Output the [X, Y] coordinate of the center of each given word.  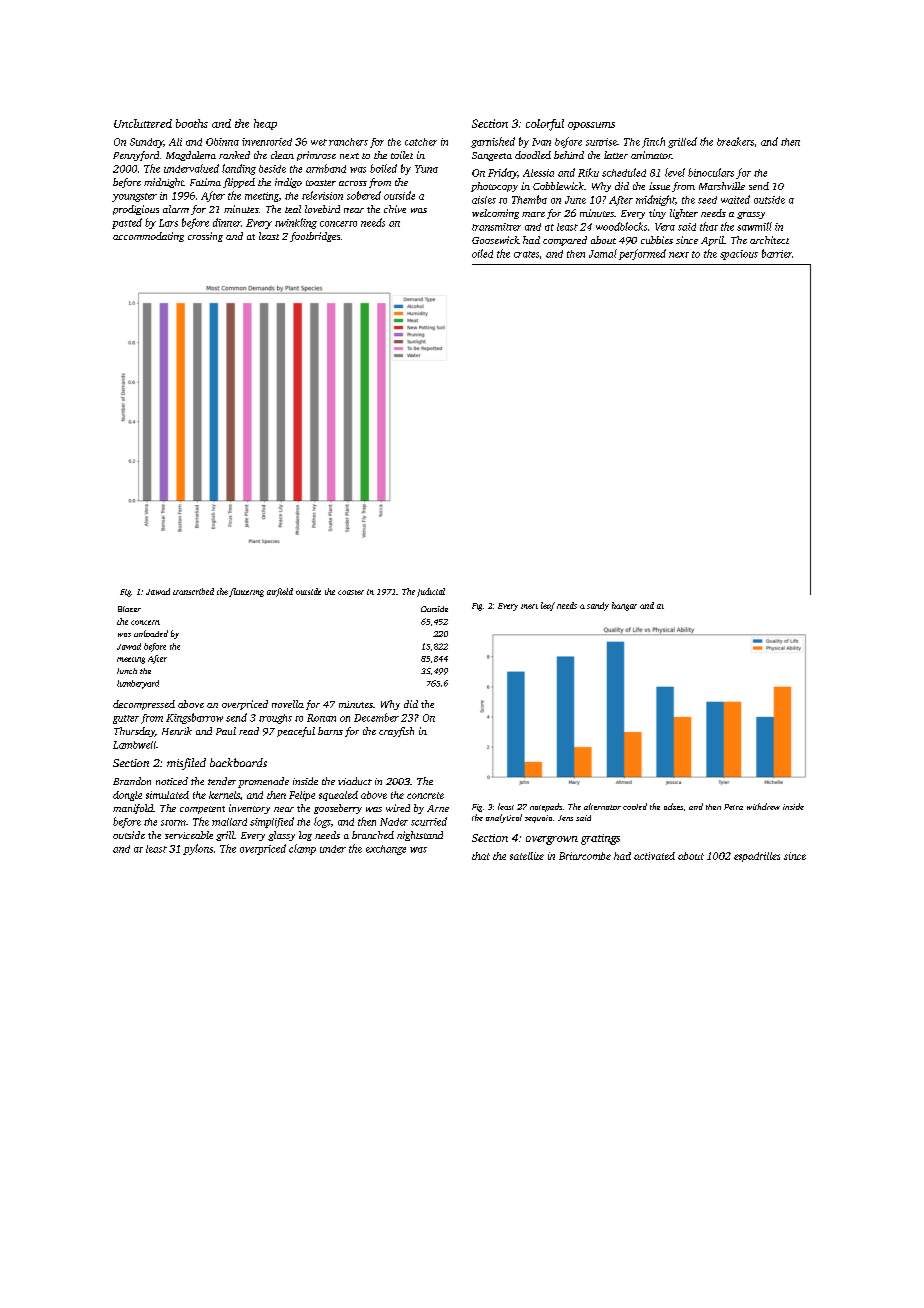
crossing [205, 237]
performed [642, 254]
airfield [280, 592]
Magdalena [191, 156]
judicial [431, 592]
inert [529, 606]
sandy [598, 606]
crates [526, 254]
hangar [624, 606]
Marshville [722, 186]
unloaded [151, 633]
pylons [198, 849]
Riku [588, 172]
